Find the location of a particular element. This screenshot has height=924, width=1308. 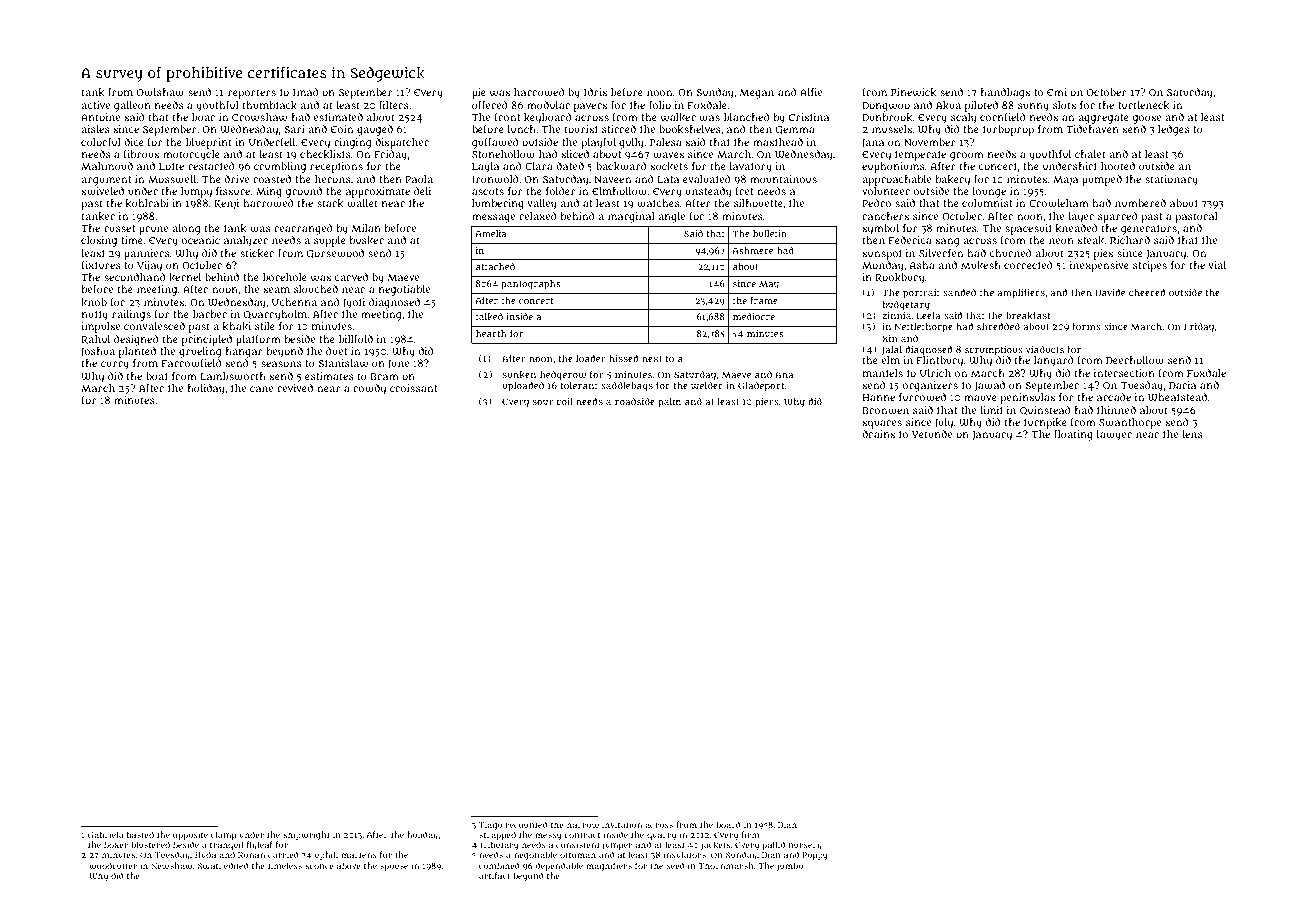

Imad is located at coordinates (306, 92).
